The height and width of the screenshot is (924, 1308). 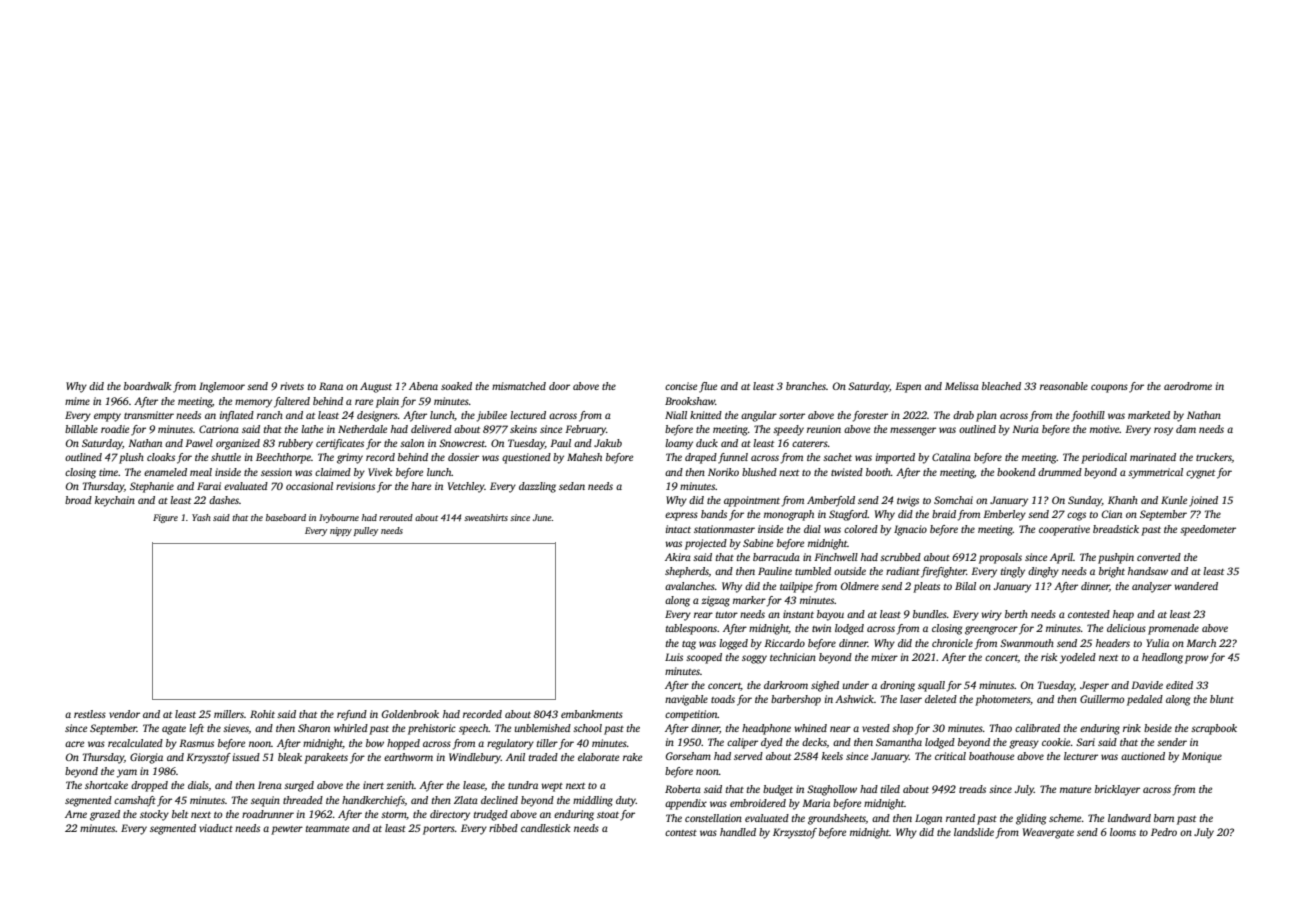 What do you see at coordinates (1196, 586) in the screenshot?
I see `wandered` at bounding box center [1196, 586].
